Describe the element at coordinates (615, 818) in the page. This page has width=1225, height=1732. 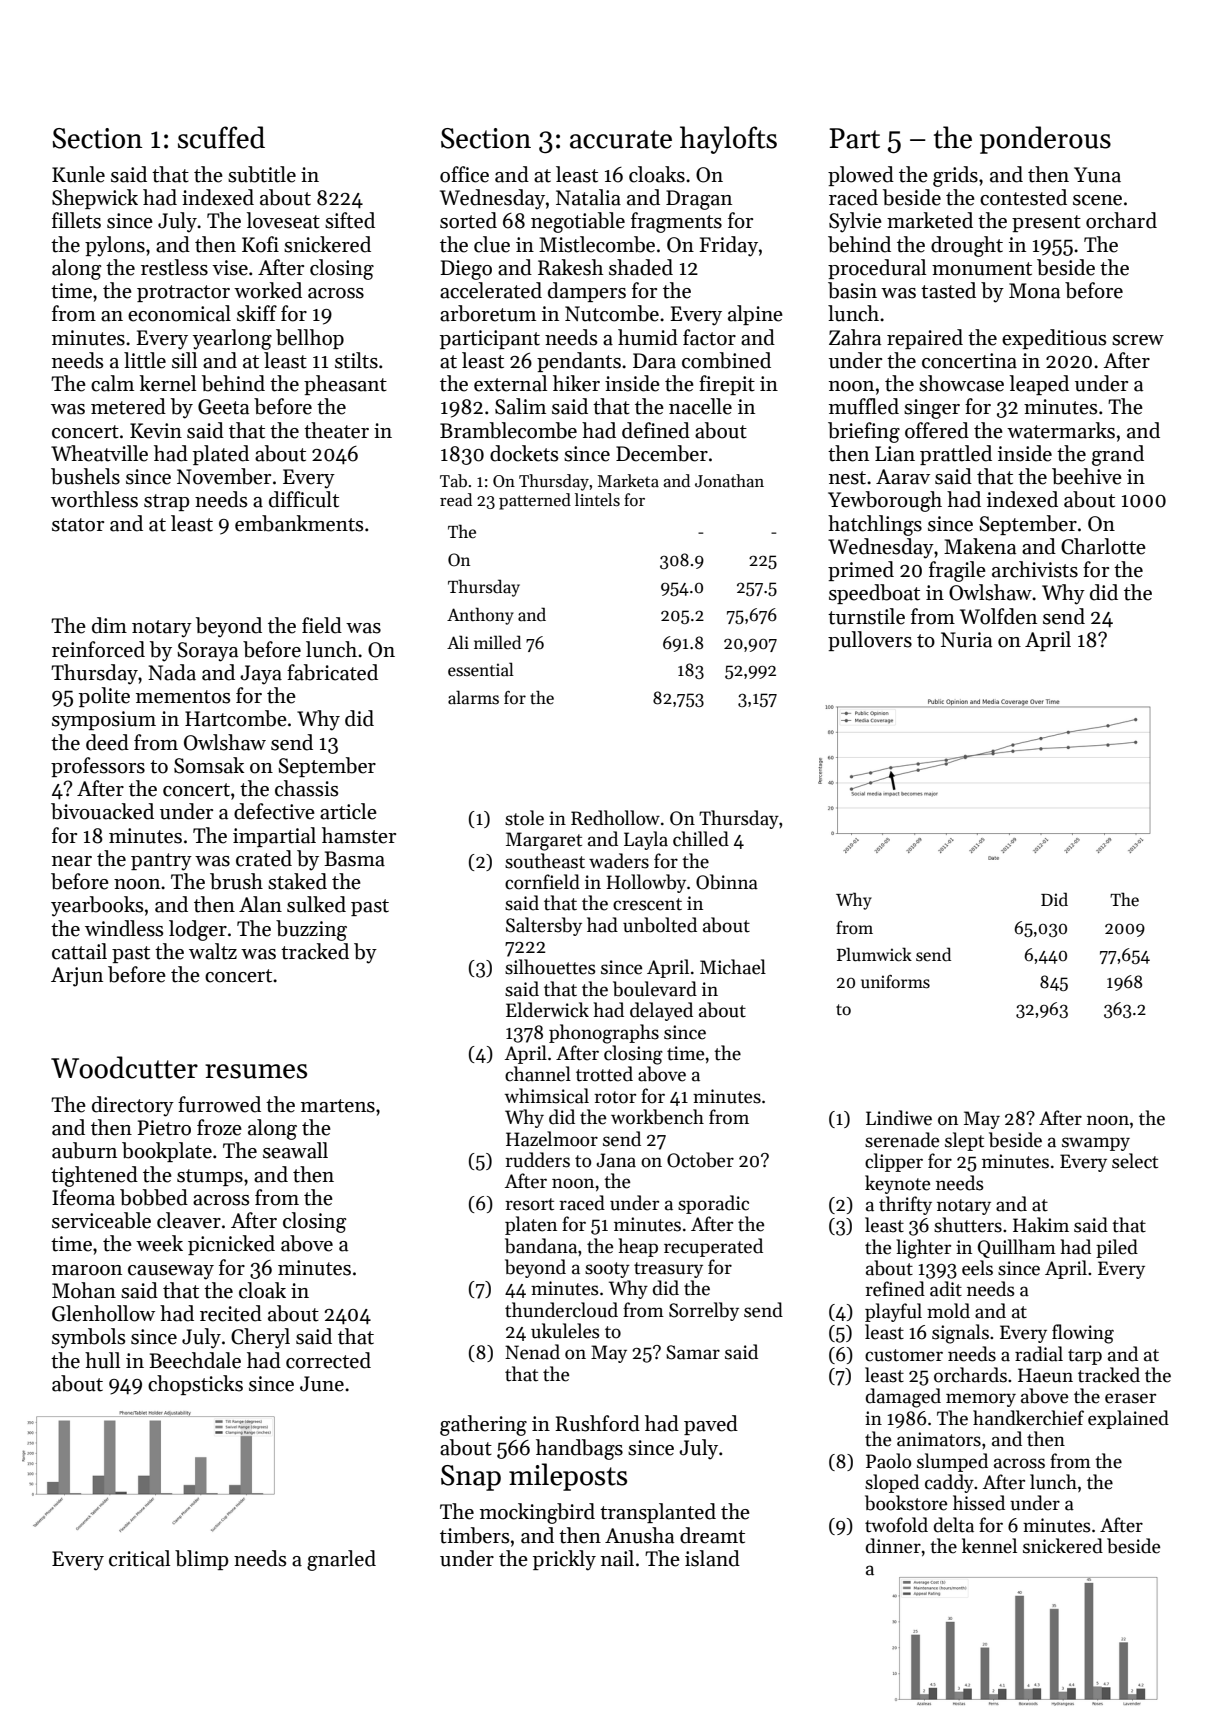
I see `Redhollow` at that location.
